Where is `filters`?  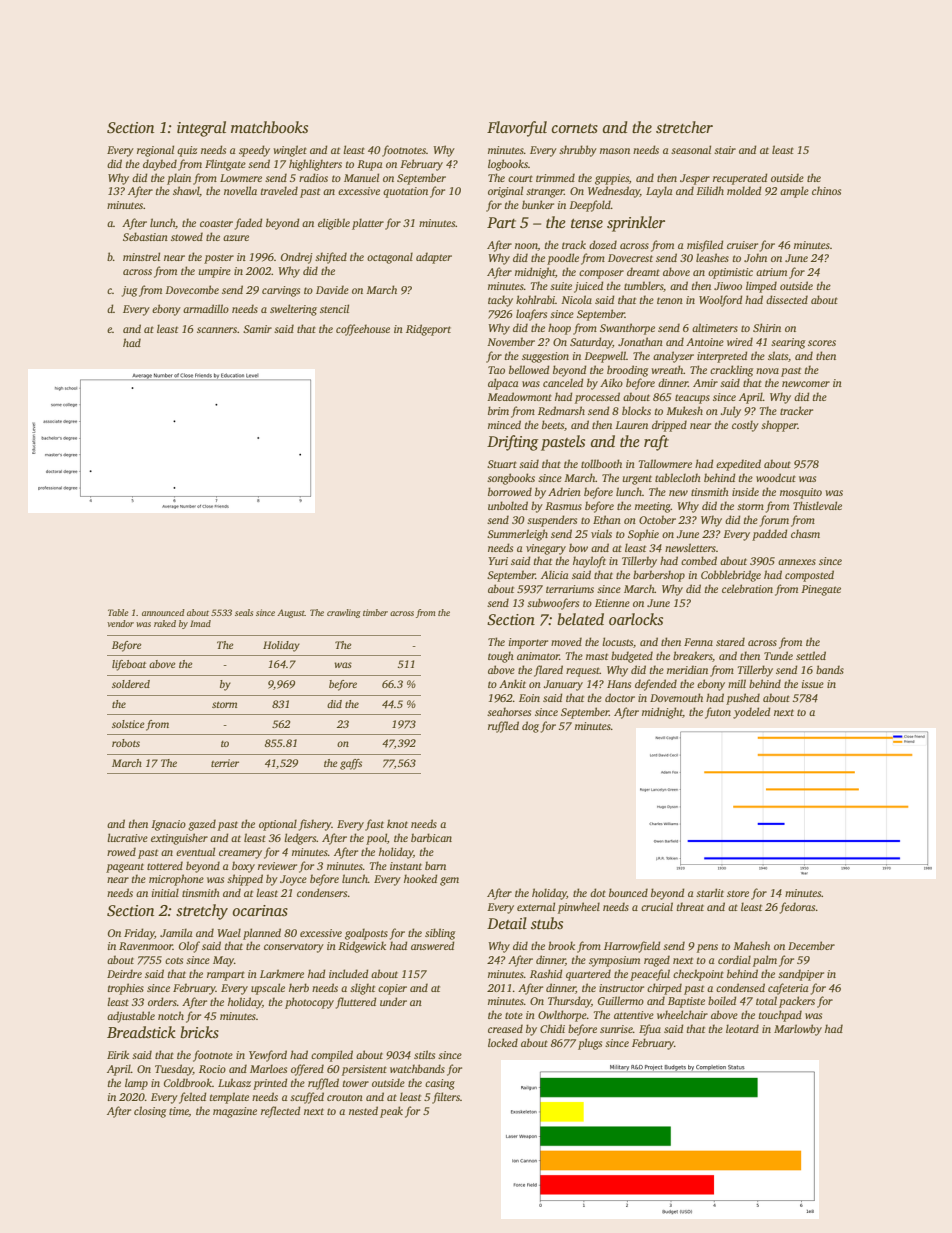
filters is located at coordinates (446, 1098).
